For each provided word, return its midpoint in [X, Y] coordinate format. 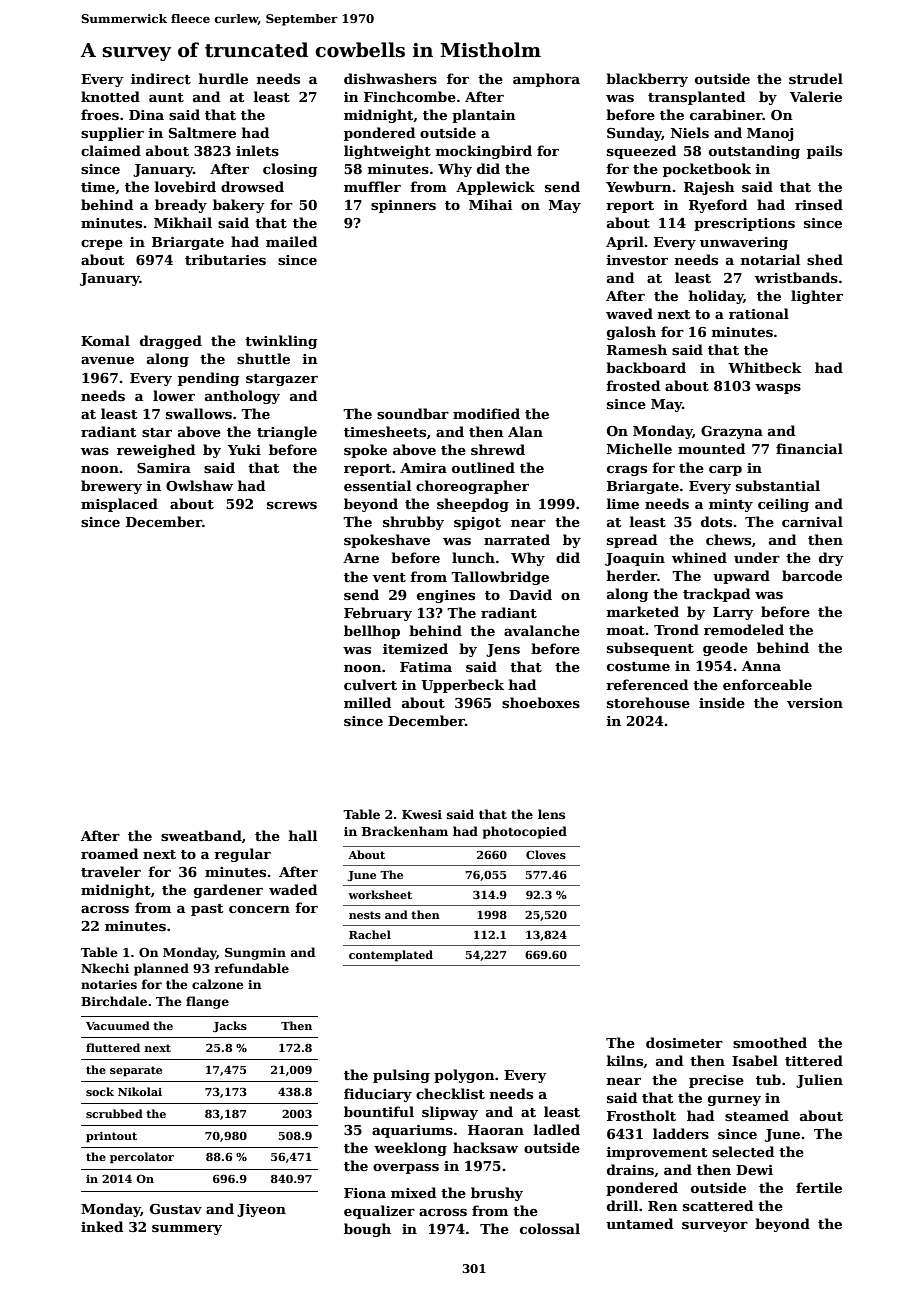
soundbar [413, 413]
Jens [503, 650]
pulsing [401, 1076]
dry [831, 559]
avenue [107, 360]
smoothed [770, 1042]
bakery [239, 206]
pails [824, 152]
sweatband [201, 835]
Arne [361, 558]
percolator [142, 1158]
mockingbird [484, 152]
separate [136, 1071]
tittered [814, 1060]
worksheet [380, 894]
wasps [778, 389]
